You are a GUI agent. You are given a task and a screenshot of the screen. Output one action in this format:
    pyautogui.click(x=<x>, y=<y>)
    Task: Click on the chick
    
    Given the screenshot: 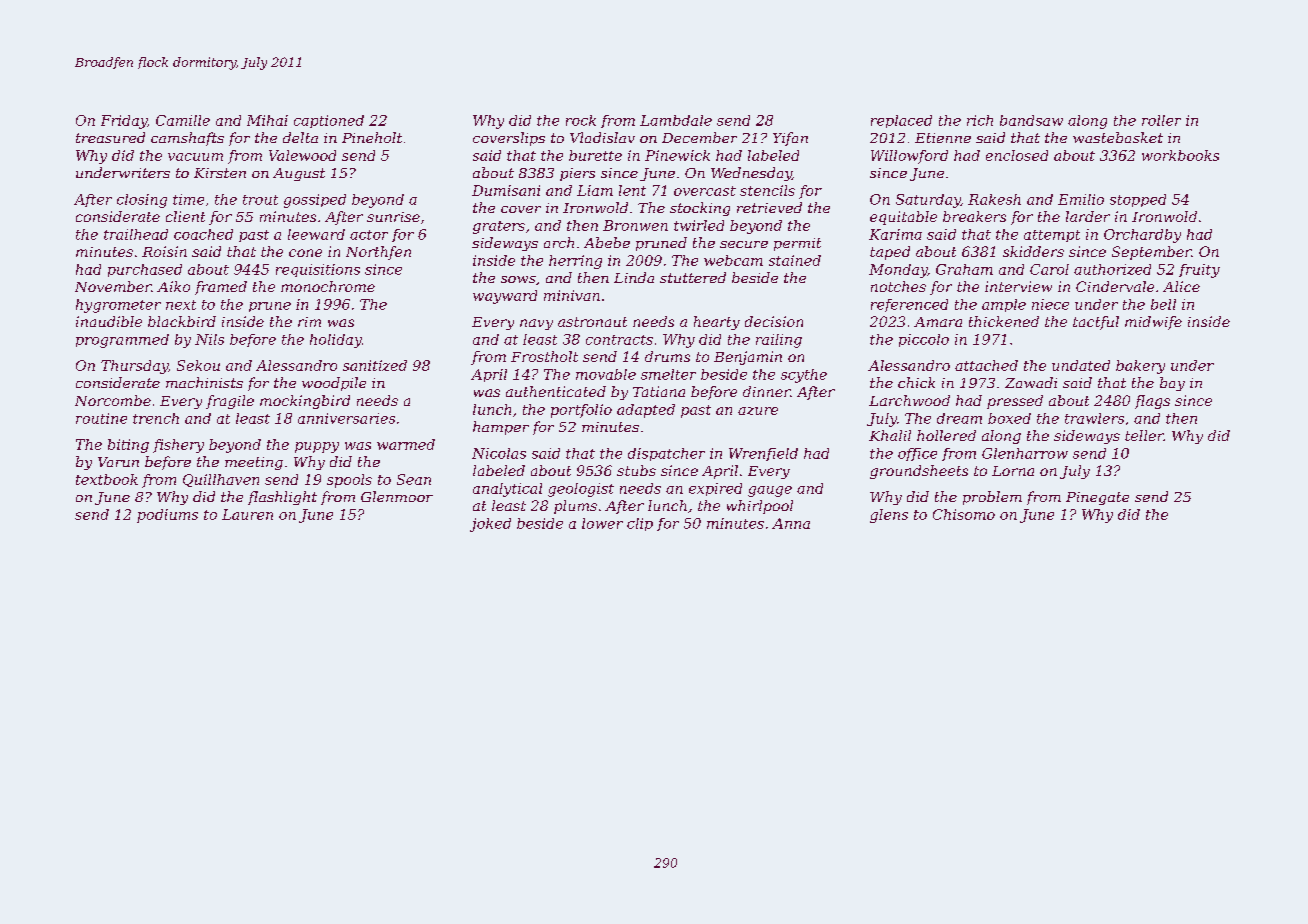 What is the action you would take?
    pyautogui.click(x=916, y=382)
